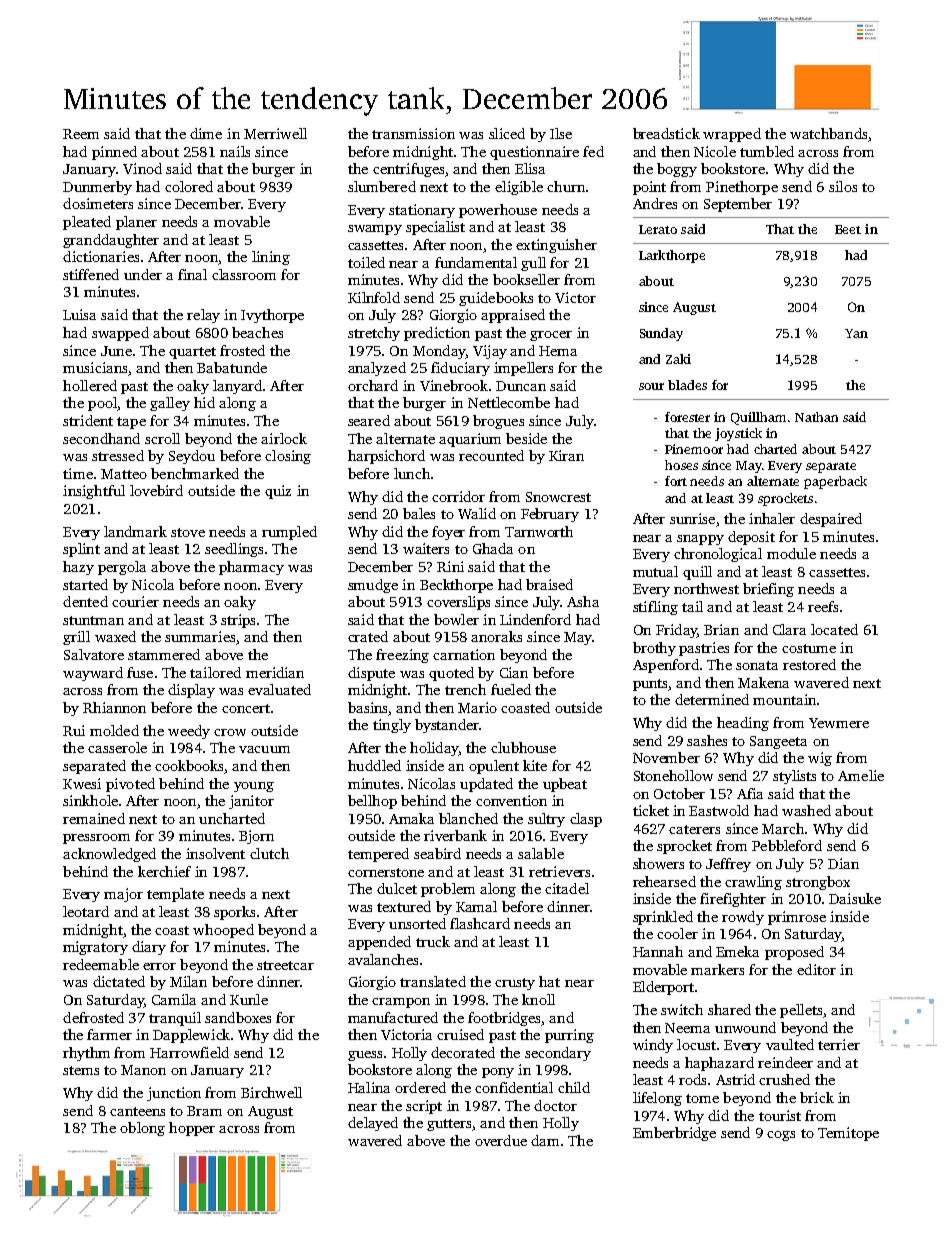 This image has height=1233, width=952. What do you see at coordinates (373, 1124) in the image?
I see `delayed` at bounding box center [373, 1124].
